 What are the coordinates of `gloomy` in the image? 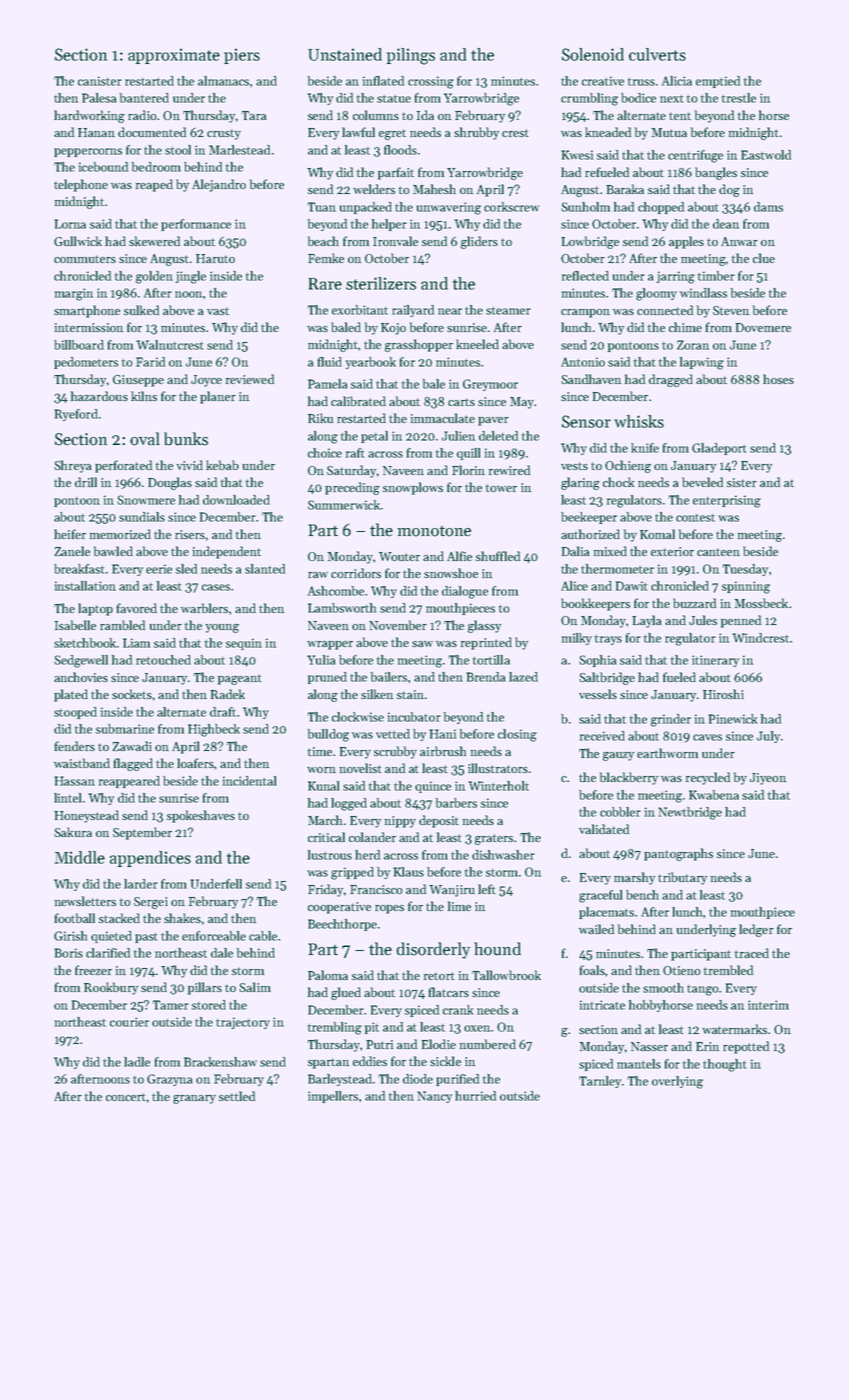 It's located at (656, 294).
